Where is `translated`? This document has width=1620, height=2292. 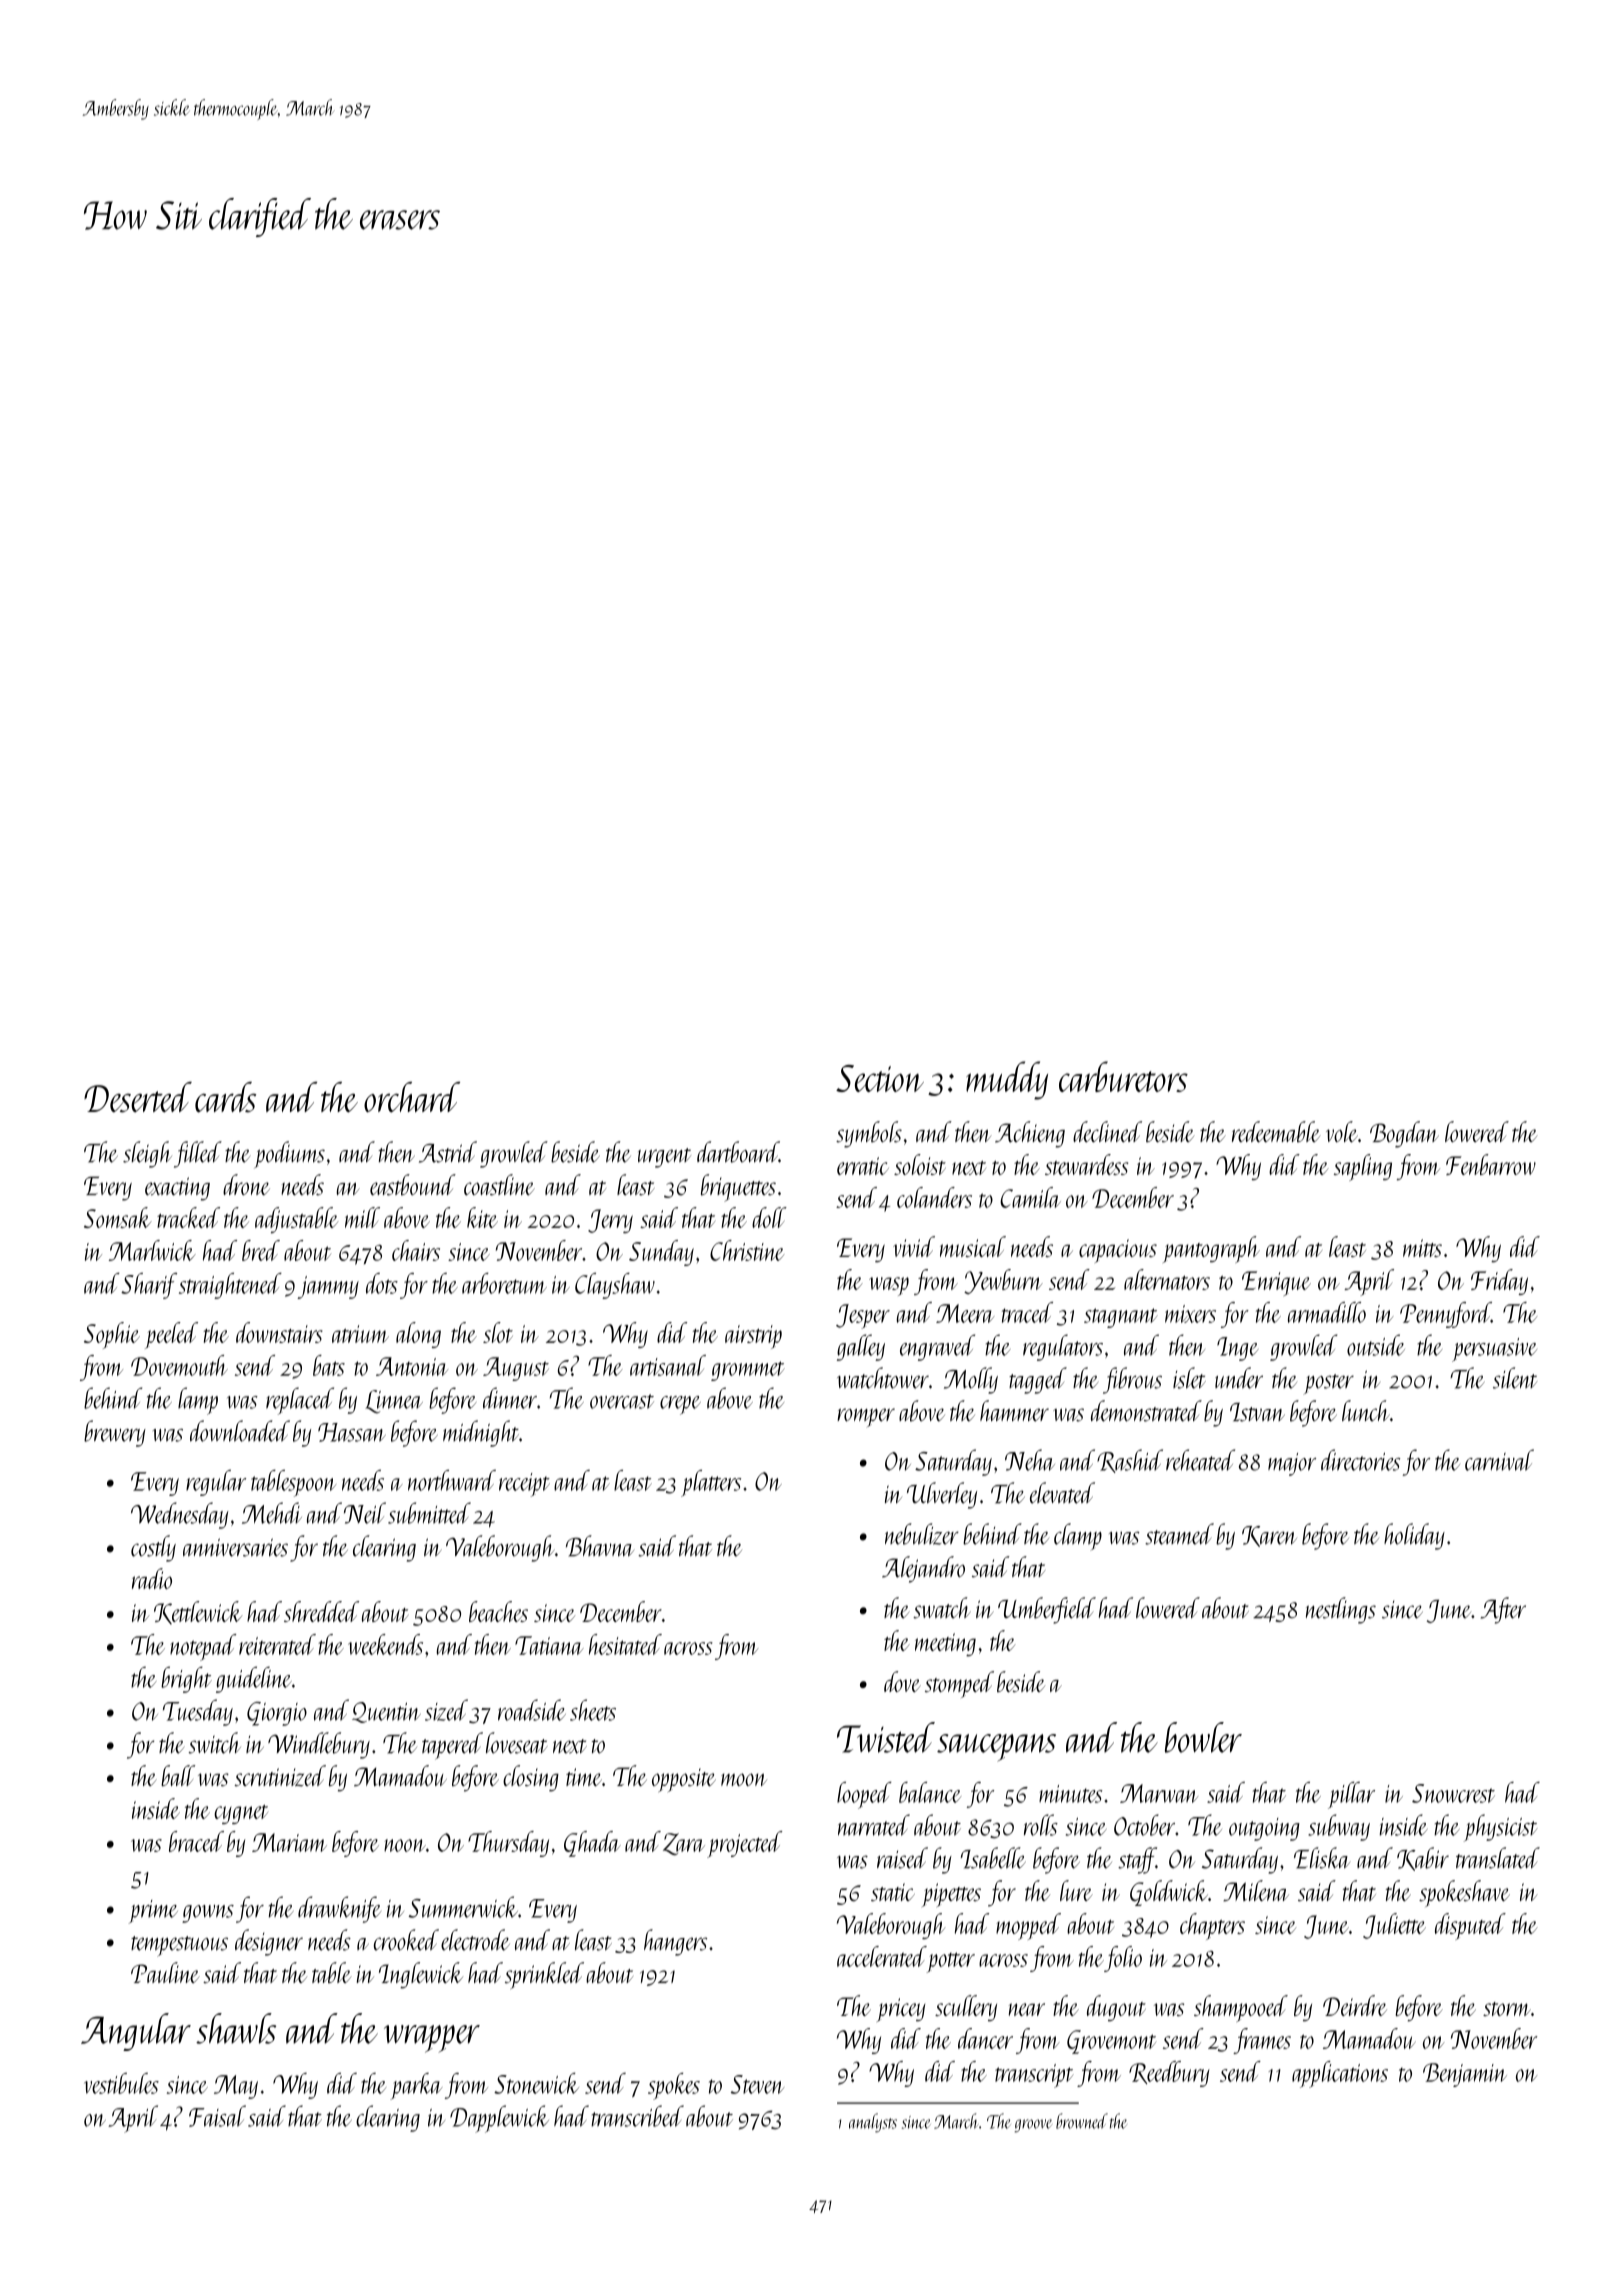 translated is located at coordinates (1498, 1858).
